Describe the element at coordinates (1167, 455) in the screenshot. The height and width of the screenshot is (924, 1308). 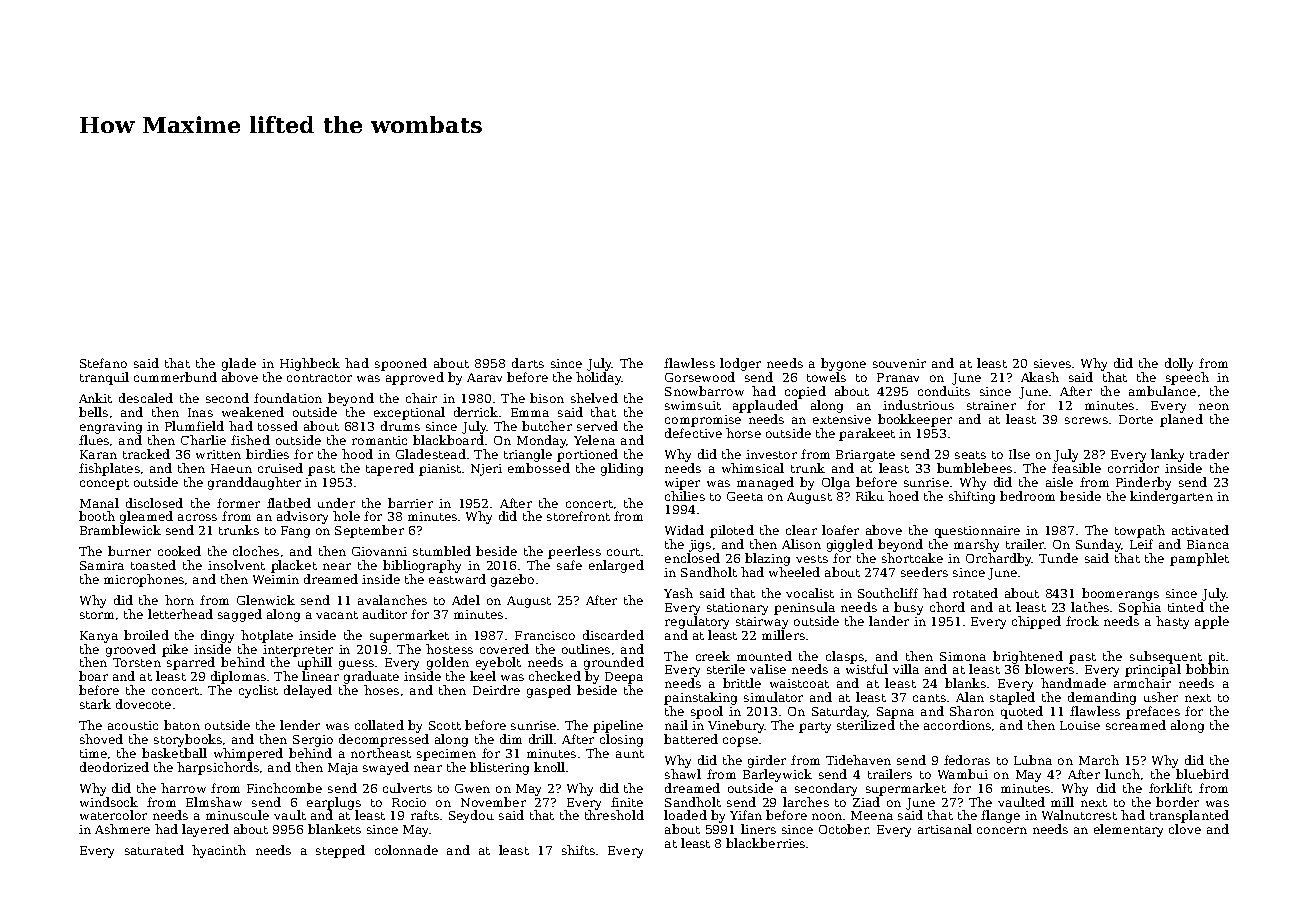
I see `lanky` at that location.
